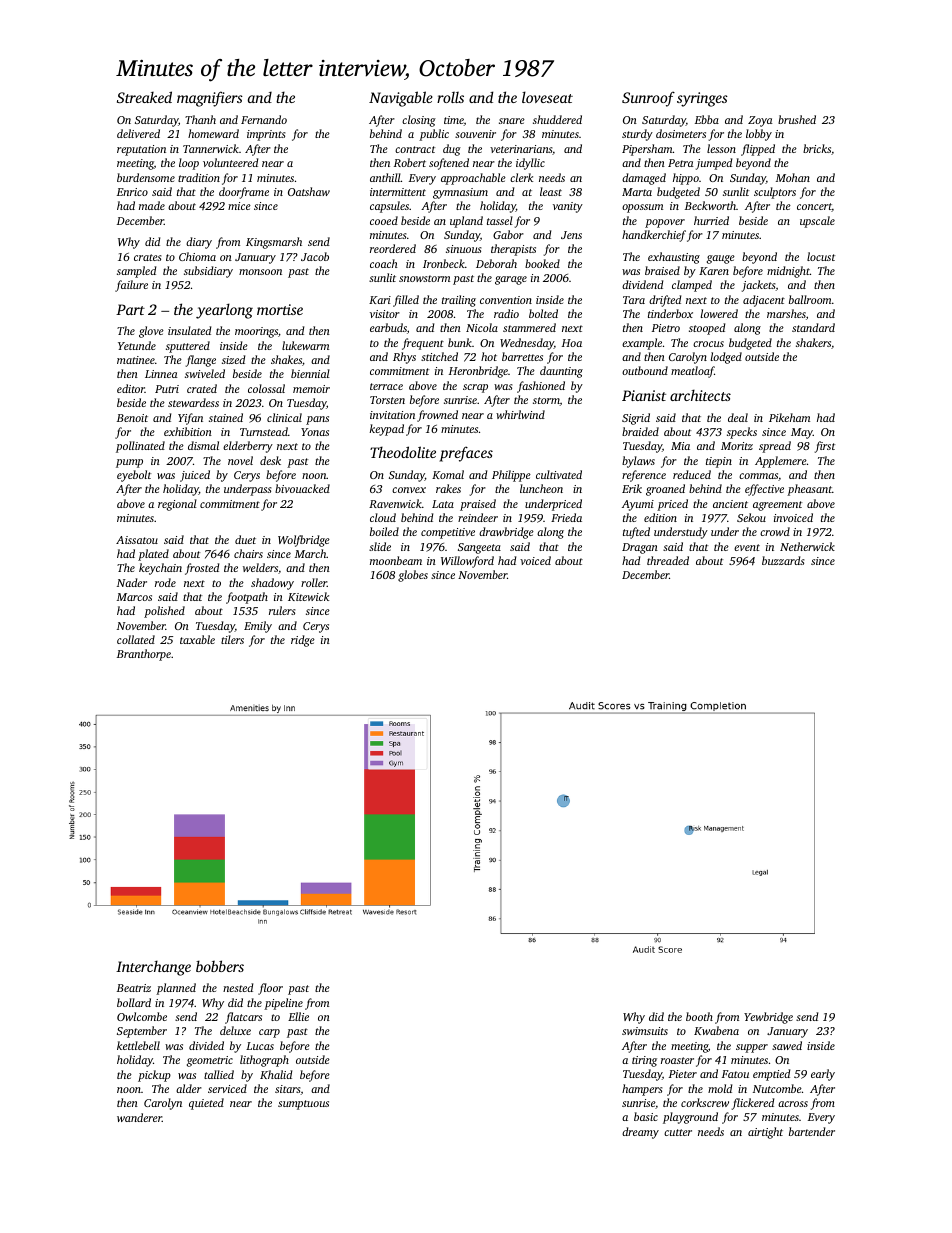 The image size is (952, 1233). Describe the element at coordinates (797, 119) in the page. I see `brushed` at that location.
